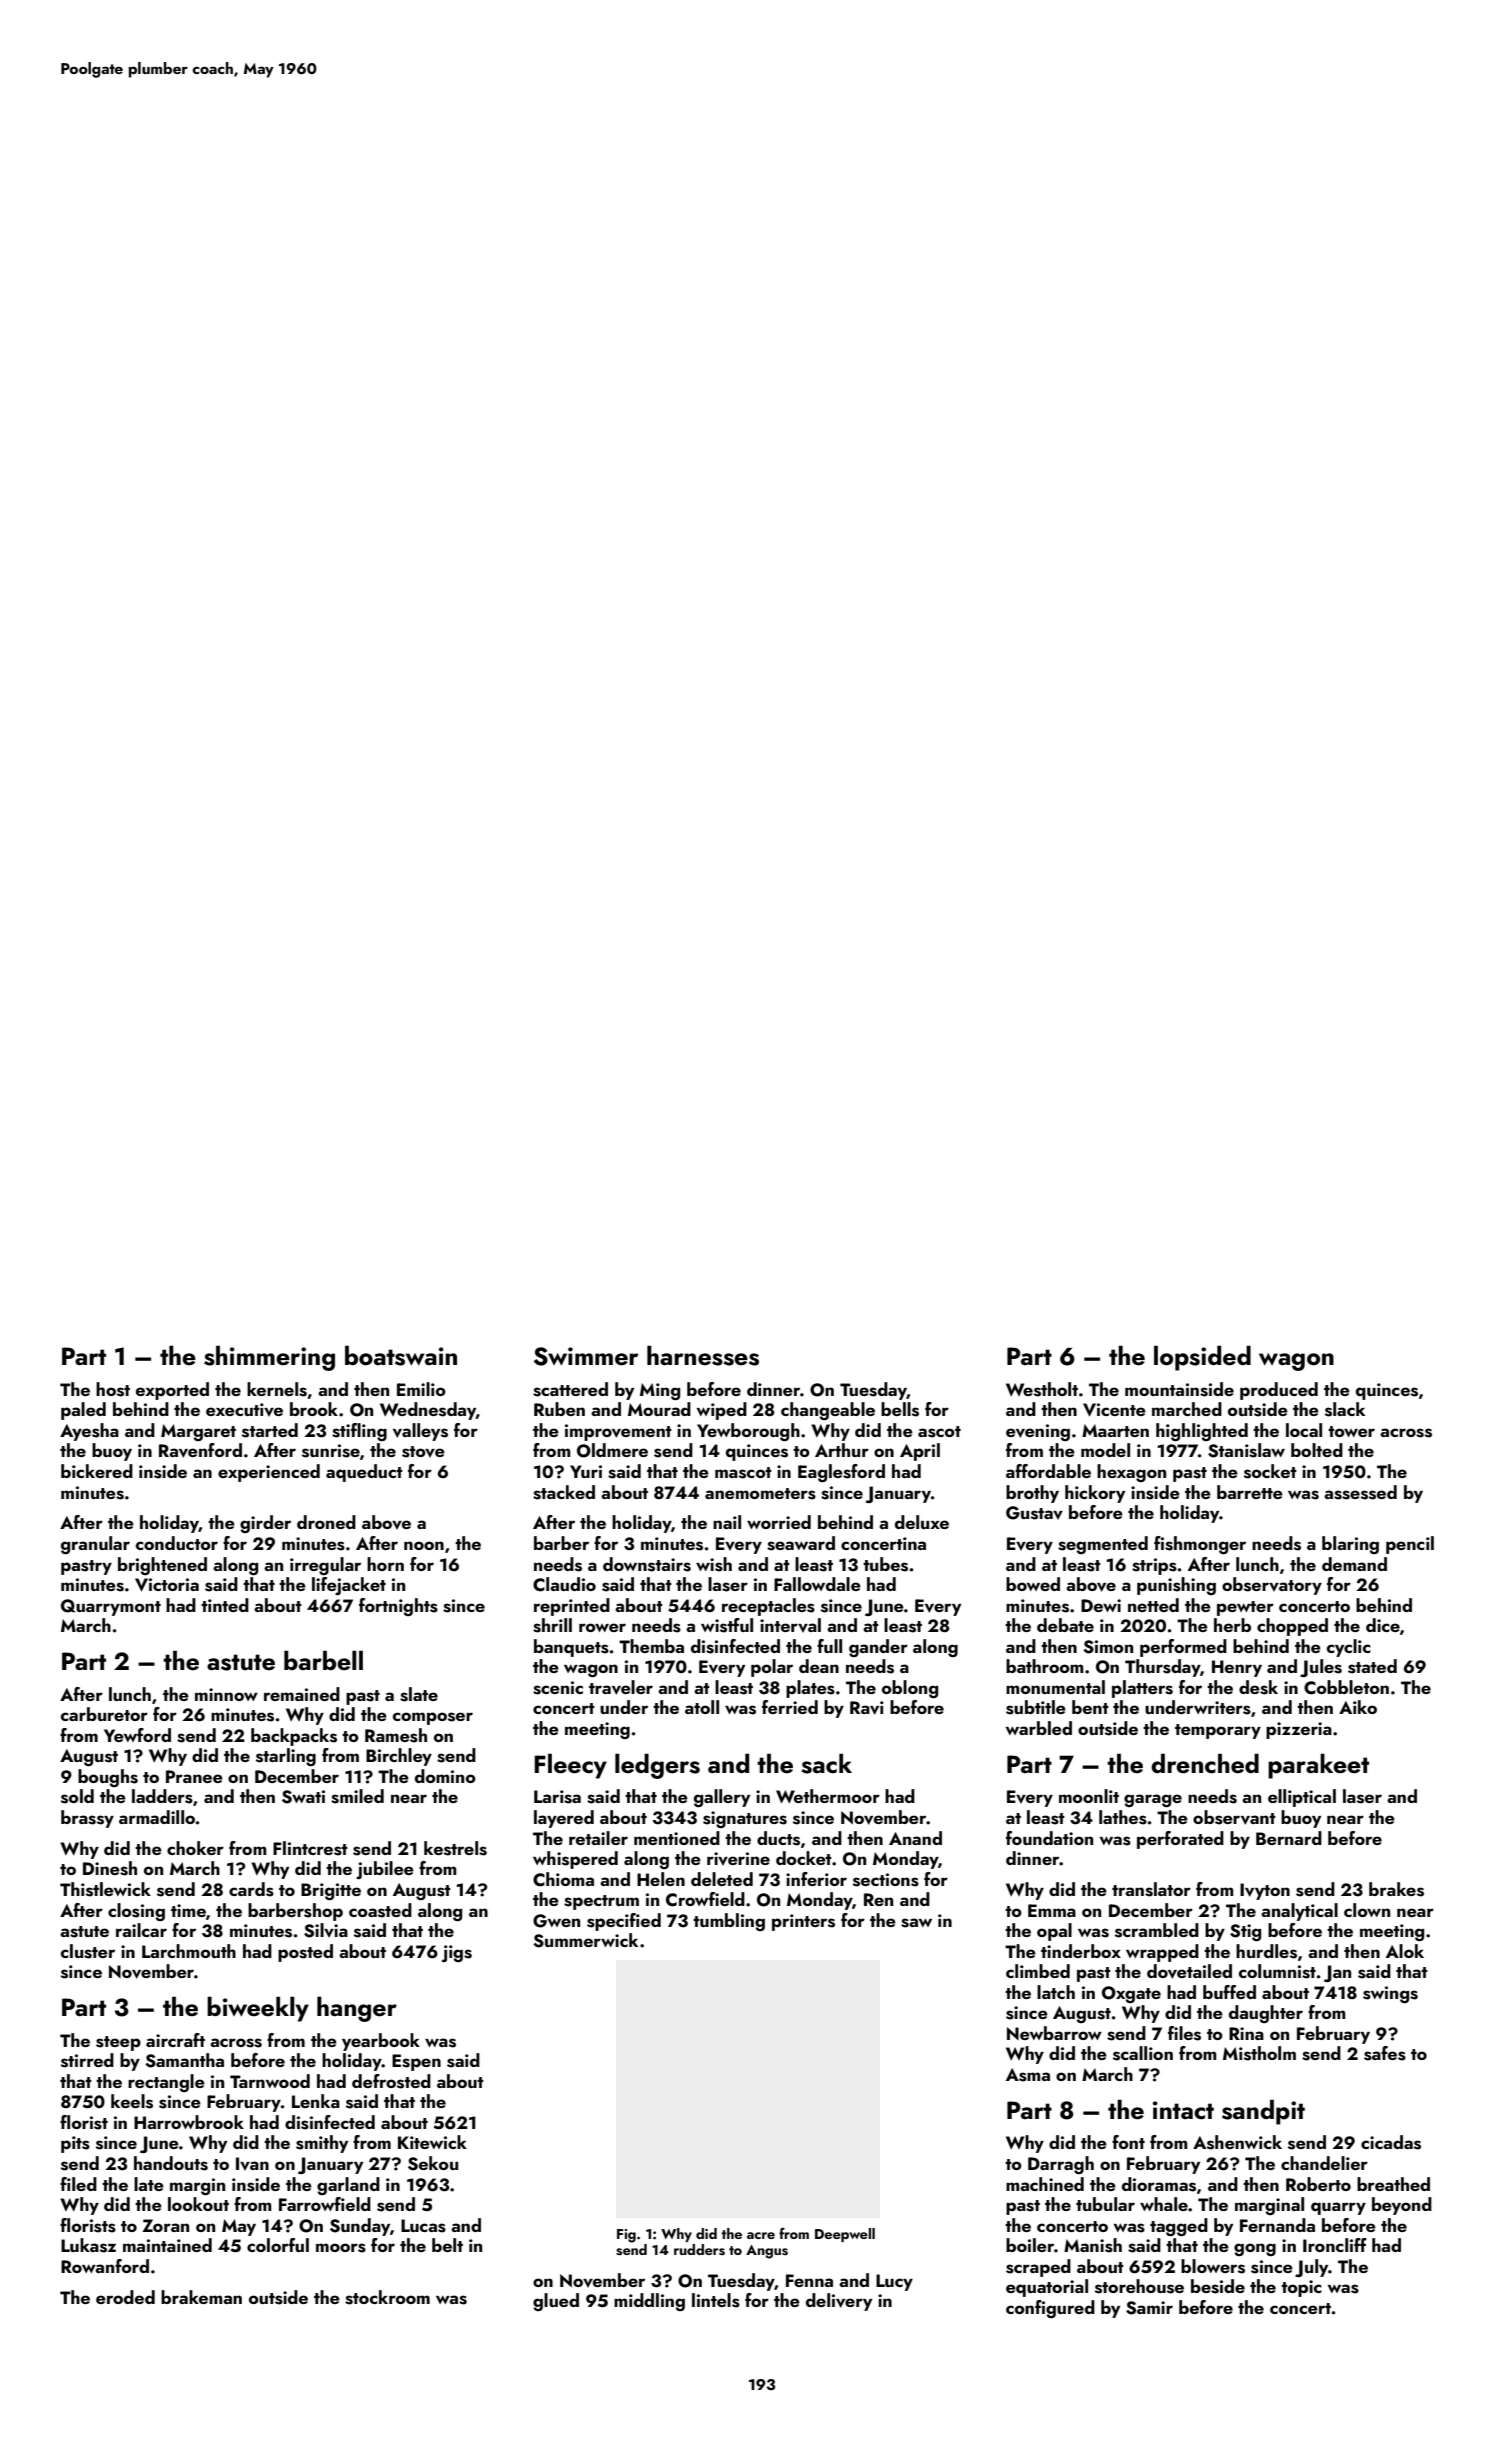 The height and width of the document is (2464, 1496). What do you see at coordinates (839, 2302) in the document?
I see `delivery` at bounding box center [839, 2302].
